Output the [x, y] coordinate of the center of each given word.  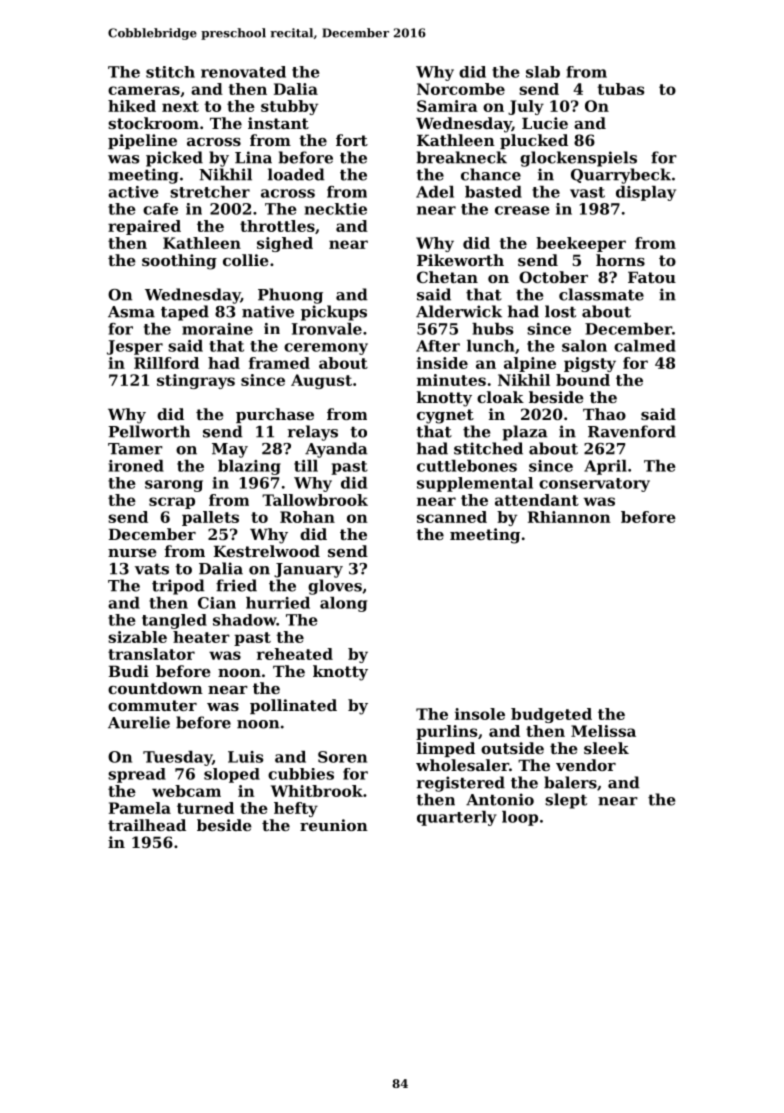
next [180, 106]
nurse [132, 553]
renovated [243, 72]
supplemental [475, 484]
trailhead [147, 825]
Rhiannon [569, 517]
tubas [621, 89]
